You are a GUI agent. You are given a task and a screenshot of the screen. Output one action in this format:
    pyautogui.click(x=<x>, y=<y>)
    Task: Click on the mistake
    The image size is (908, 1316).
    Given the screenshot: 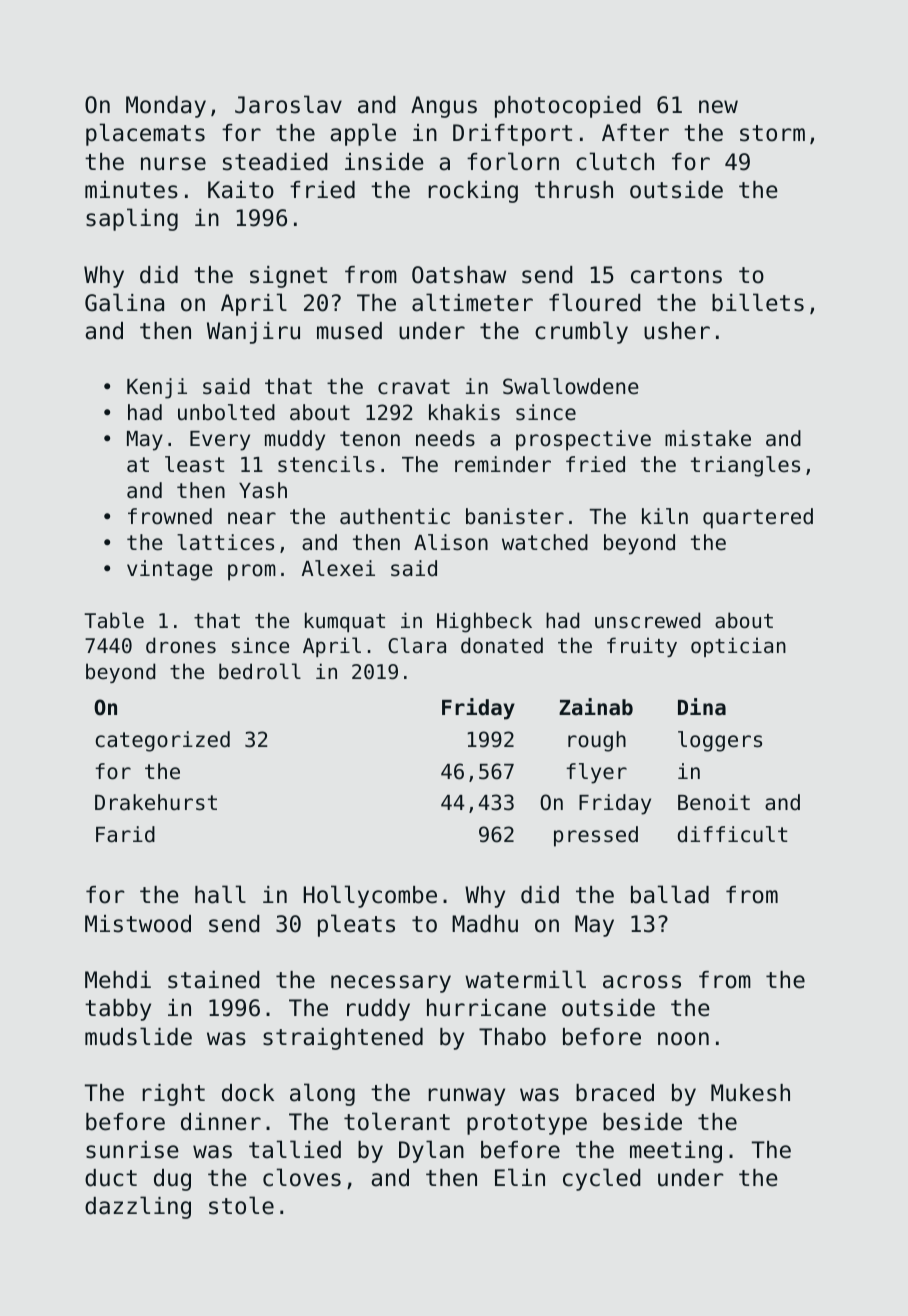 What is the action you would take?
    pyautogui.click(x=708, y=438)
